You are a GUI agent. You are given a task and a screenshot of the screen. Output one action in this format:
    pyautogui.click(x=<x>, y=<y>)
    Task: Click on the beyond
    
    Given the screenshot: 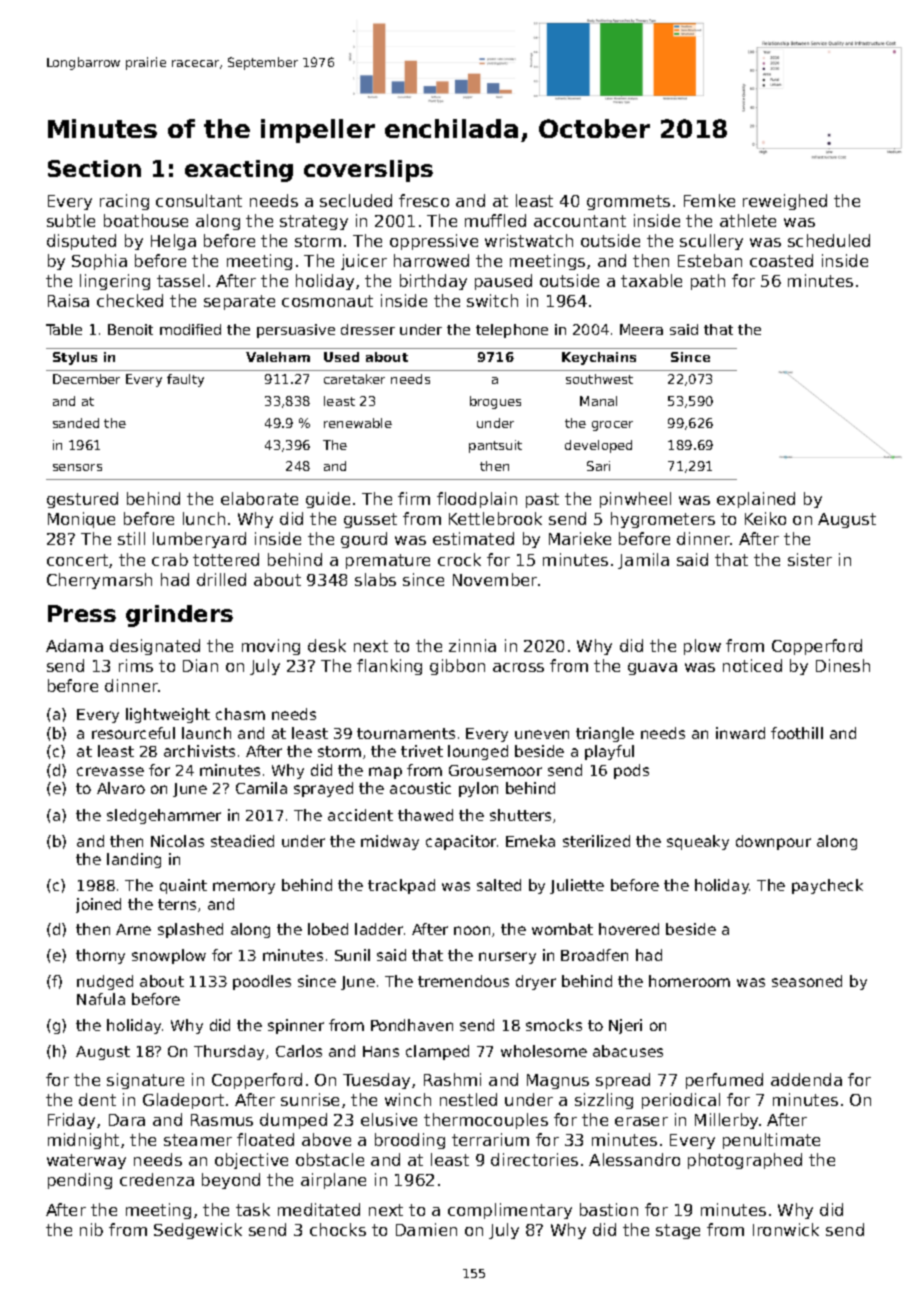 What is the action you would take?
    pyautogui.click(x=231, y=1181)
